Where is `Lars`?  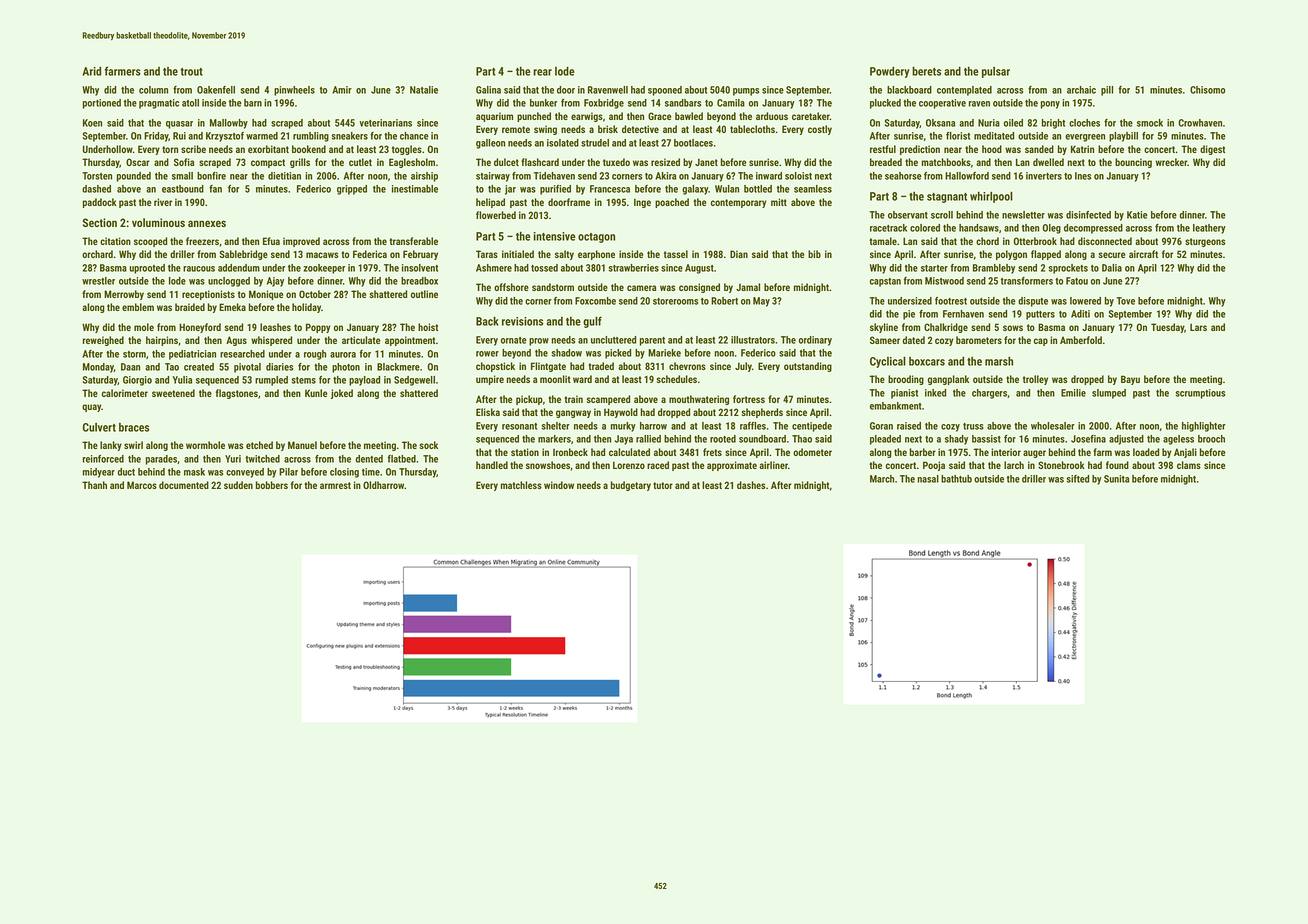 Lars is located at coordinates (1198, 327).
